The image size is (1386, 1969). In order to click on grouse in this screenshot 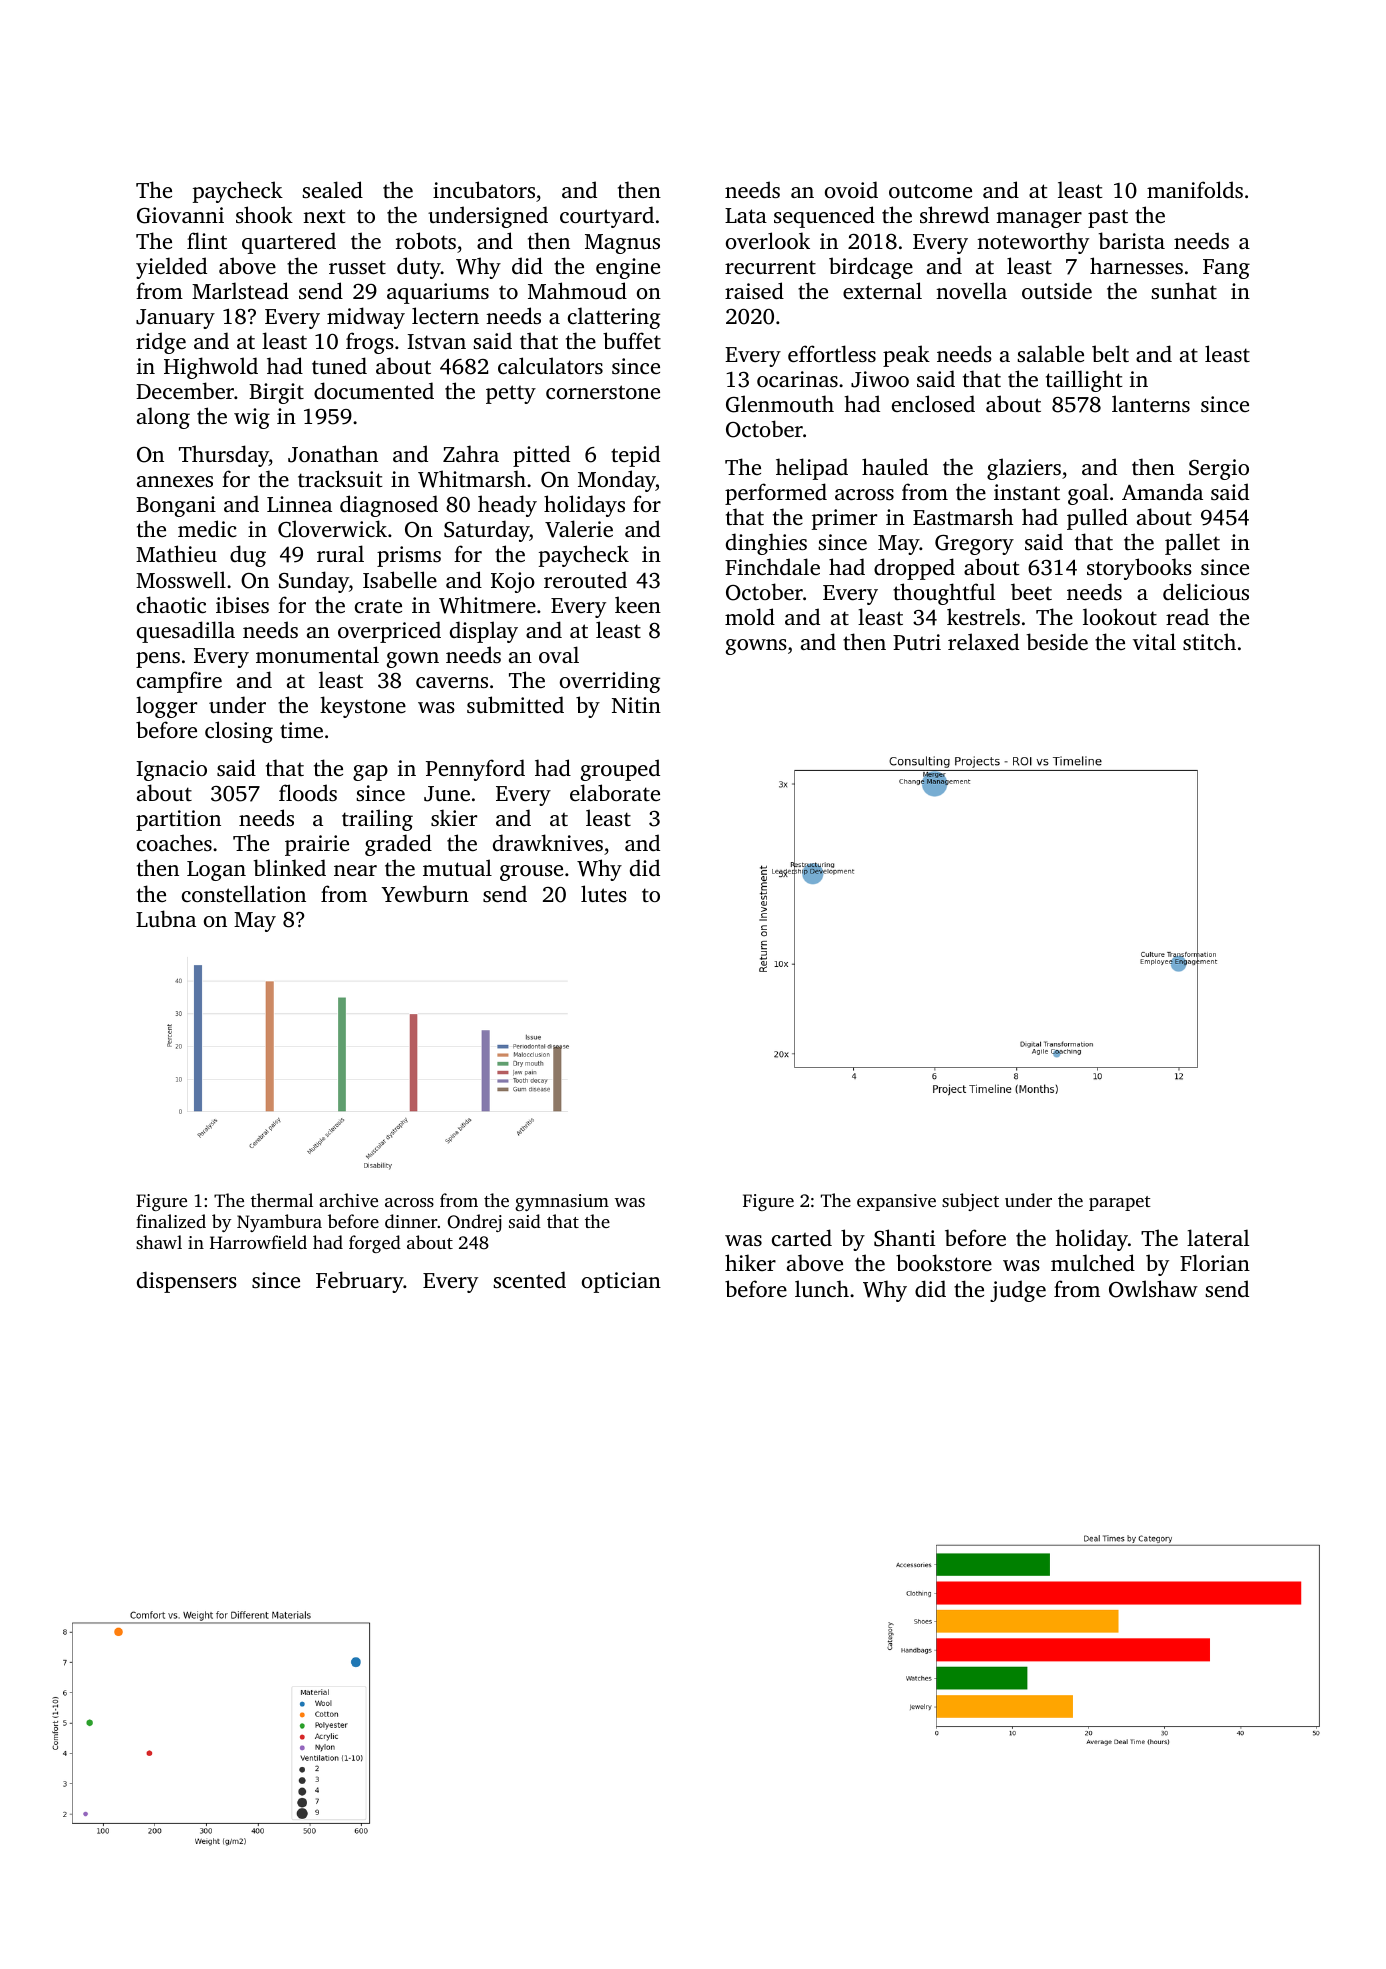, I will do `click(531, 873)`.
